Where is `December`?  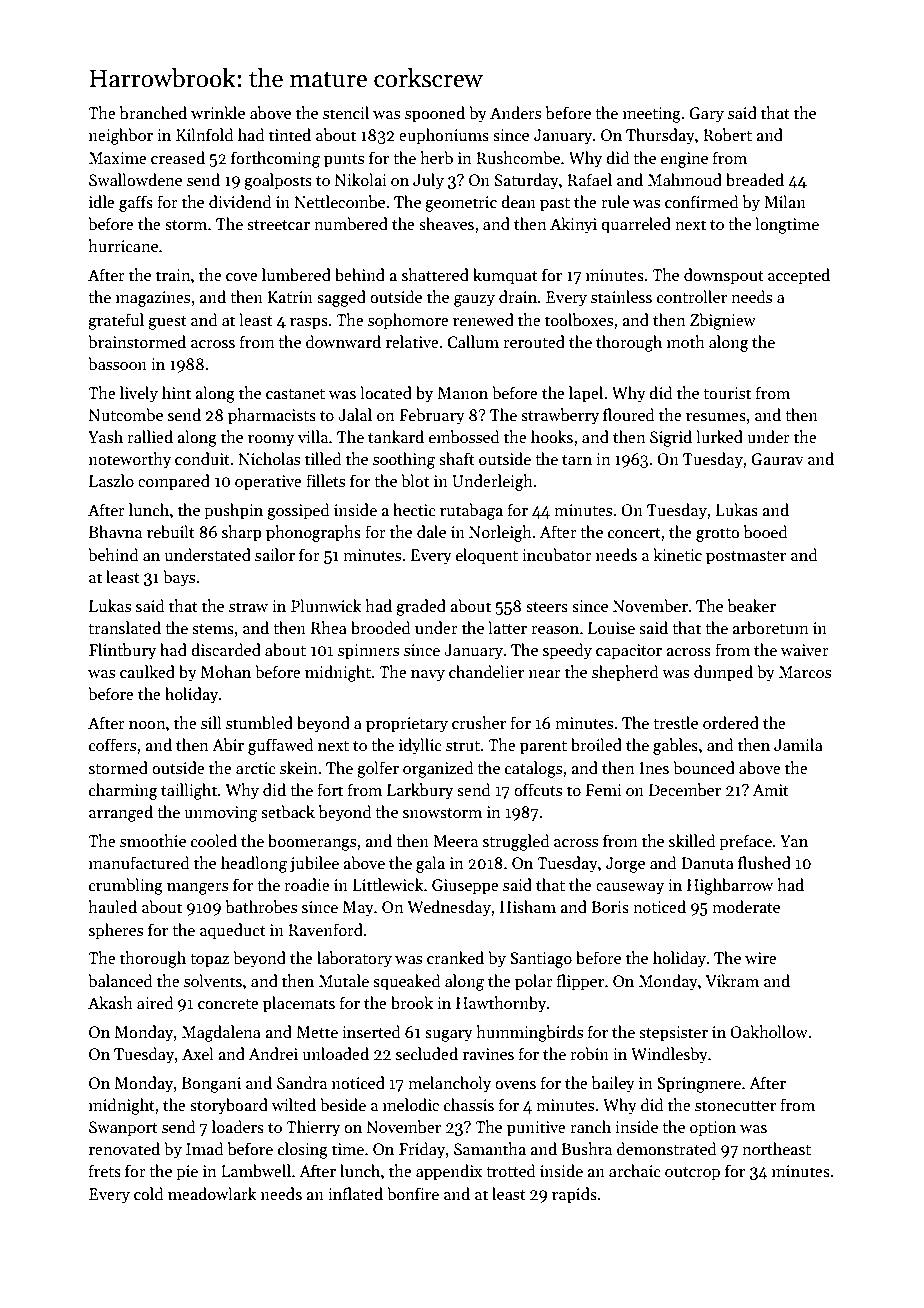 December is located at coordinates (685, 790).
